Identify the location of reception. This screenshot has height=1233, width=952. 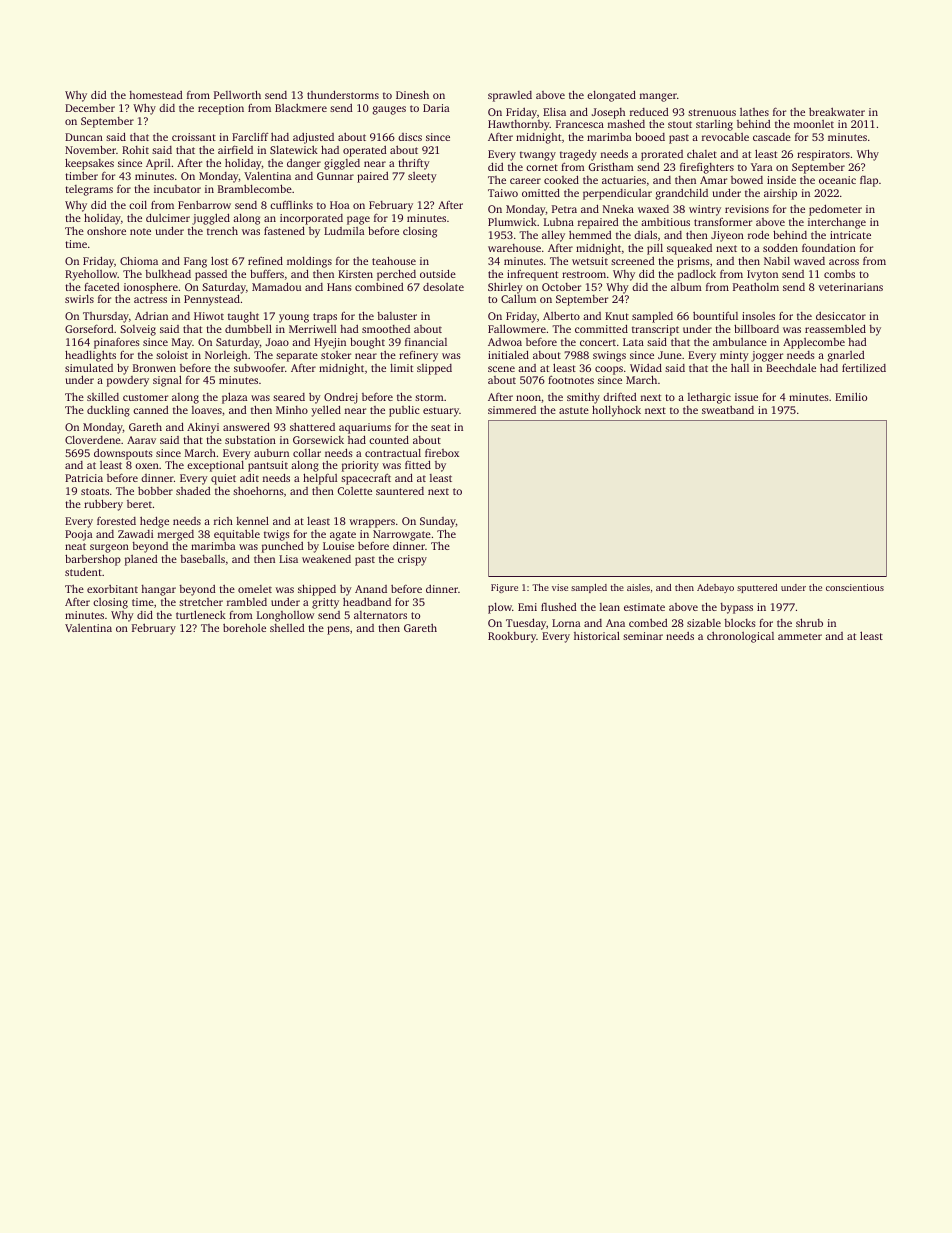
(221, 109).
